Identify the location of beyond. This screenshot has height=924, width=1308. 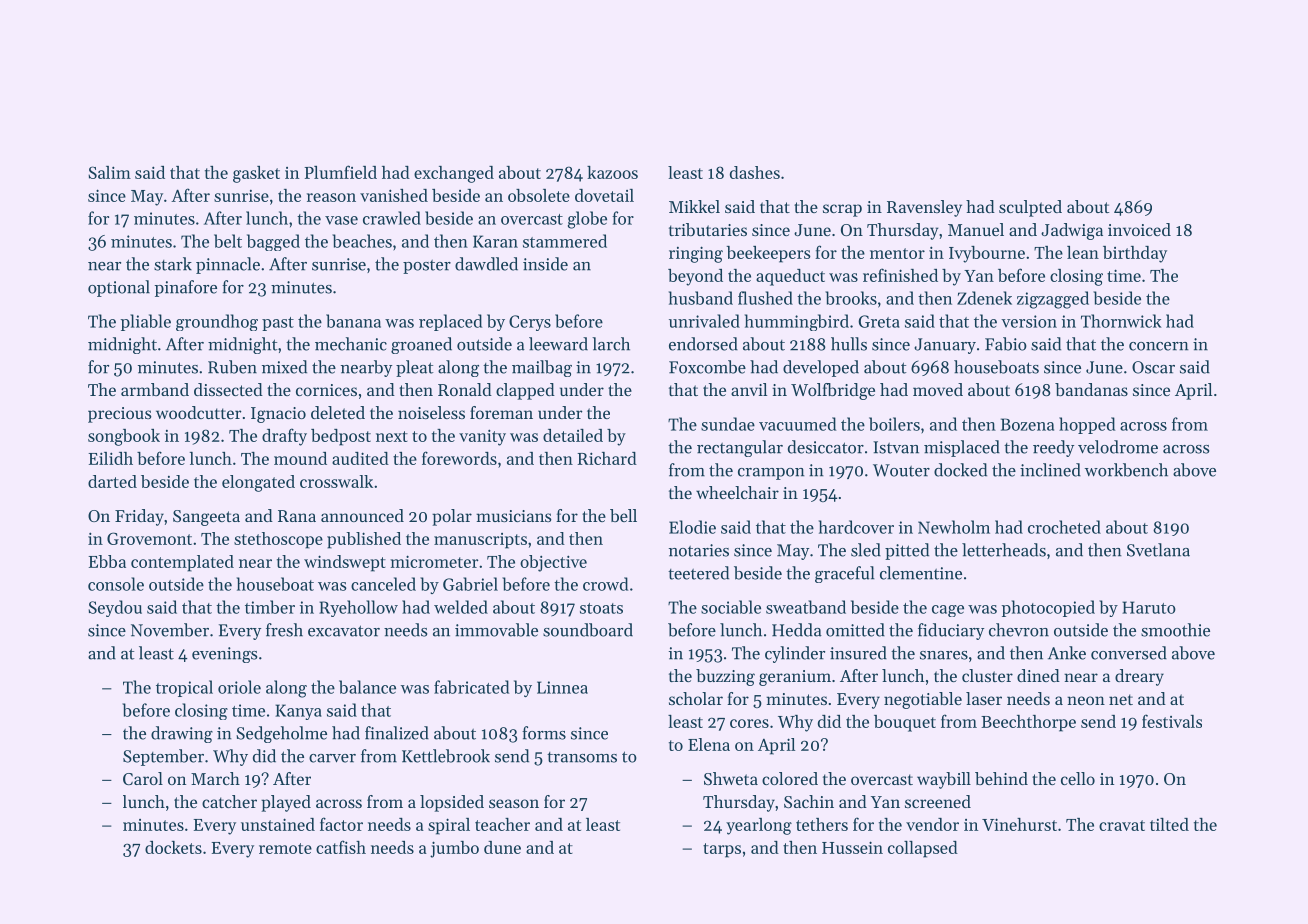
(695, 277).
